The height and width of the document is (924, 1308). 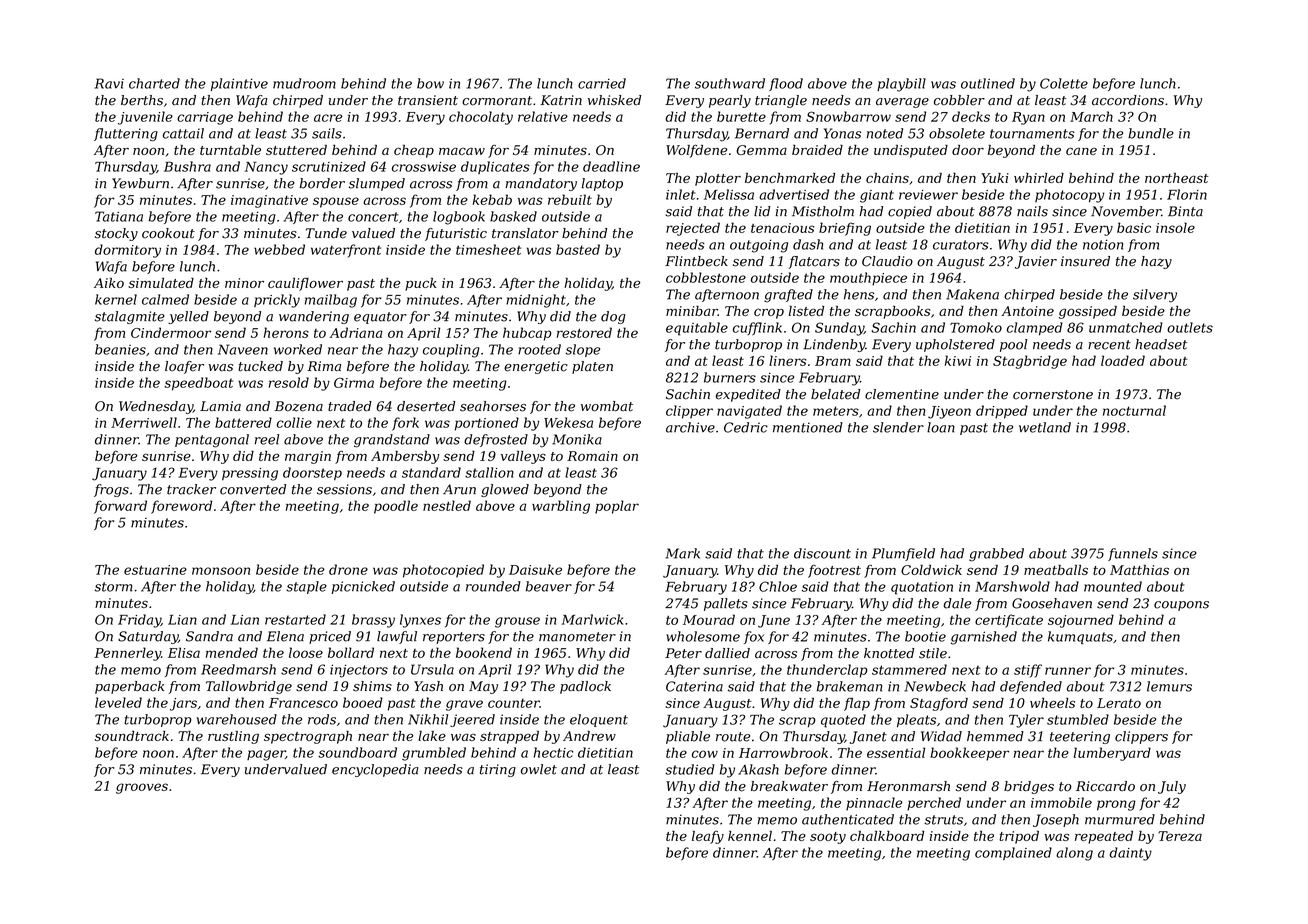 I want to click on rebuilt, so click(x=570, y=199).
